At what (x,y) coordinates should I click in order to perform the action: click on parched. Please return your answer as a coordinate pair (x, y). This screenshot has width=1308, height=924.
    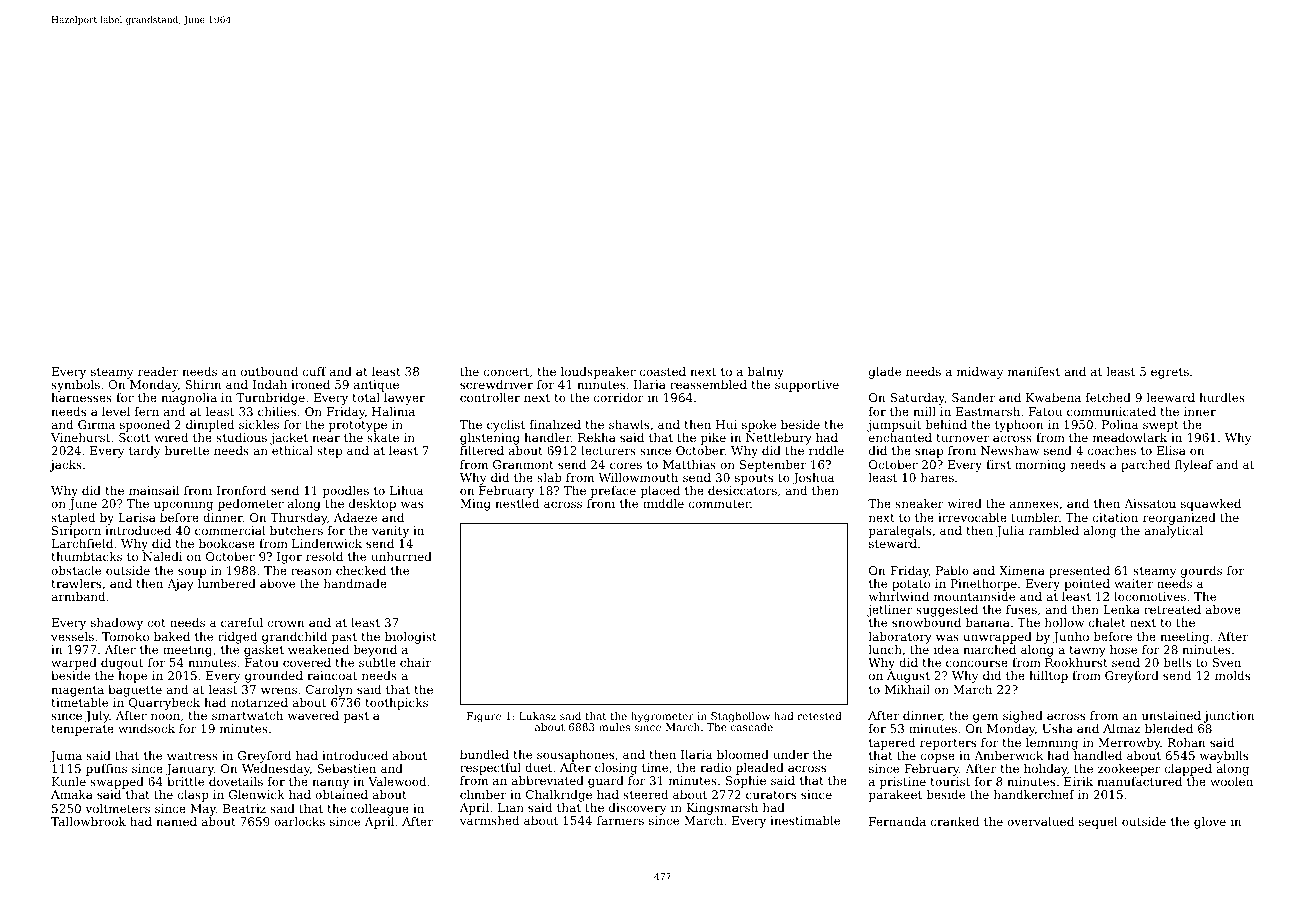
    Looking at the image, I should click on (1145, 466).
